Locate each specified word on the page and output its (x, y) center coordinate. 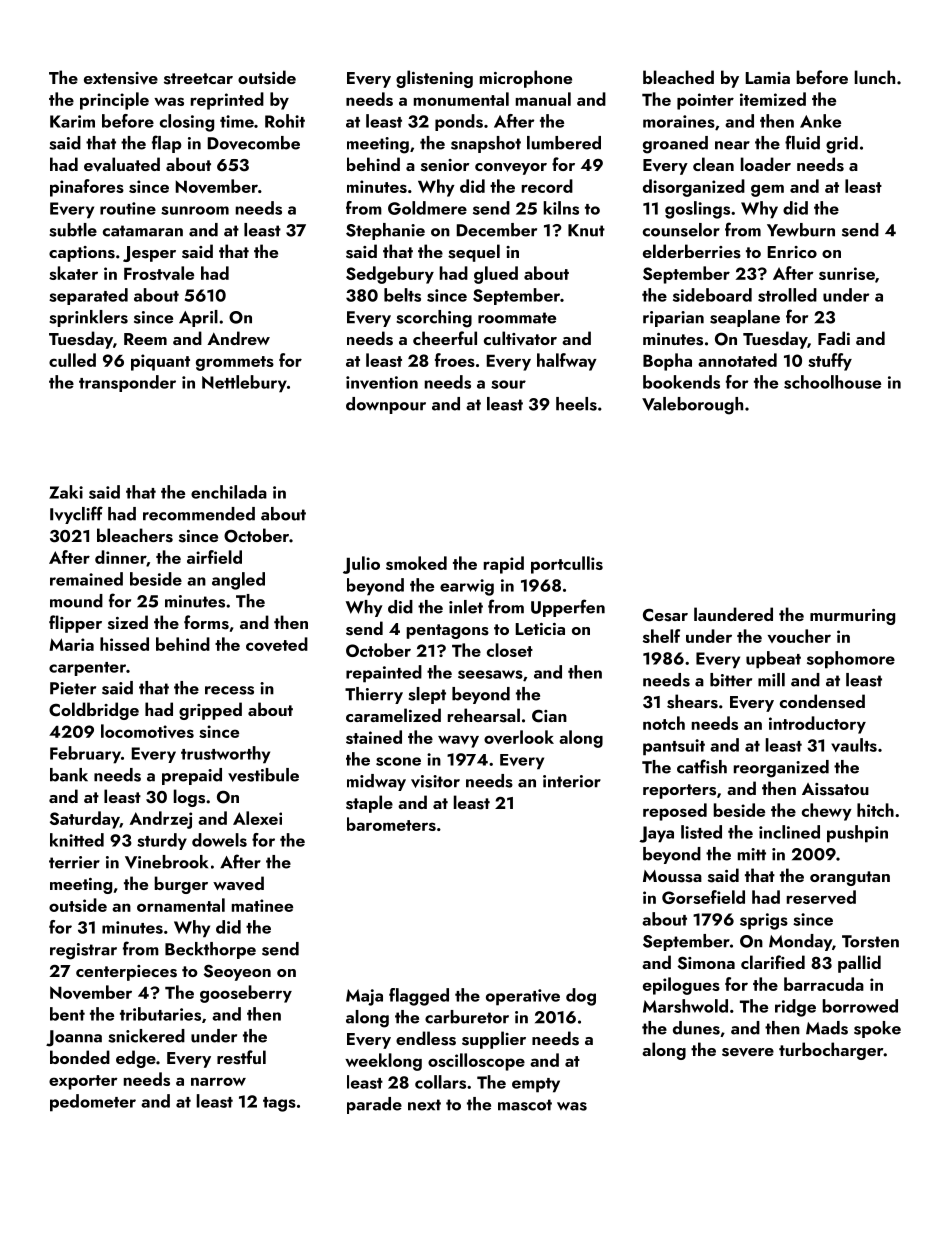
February (85, 755)
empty (536, 1085)
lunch (875, 77)
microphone (526, 79)
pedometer (93, 1103)
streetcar (198, 79)
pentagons (447, 631)
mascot (525, 1105)
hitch (875, 810)
